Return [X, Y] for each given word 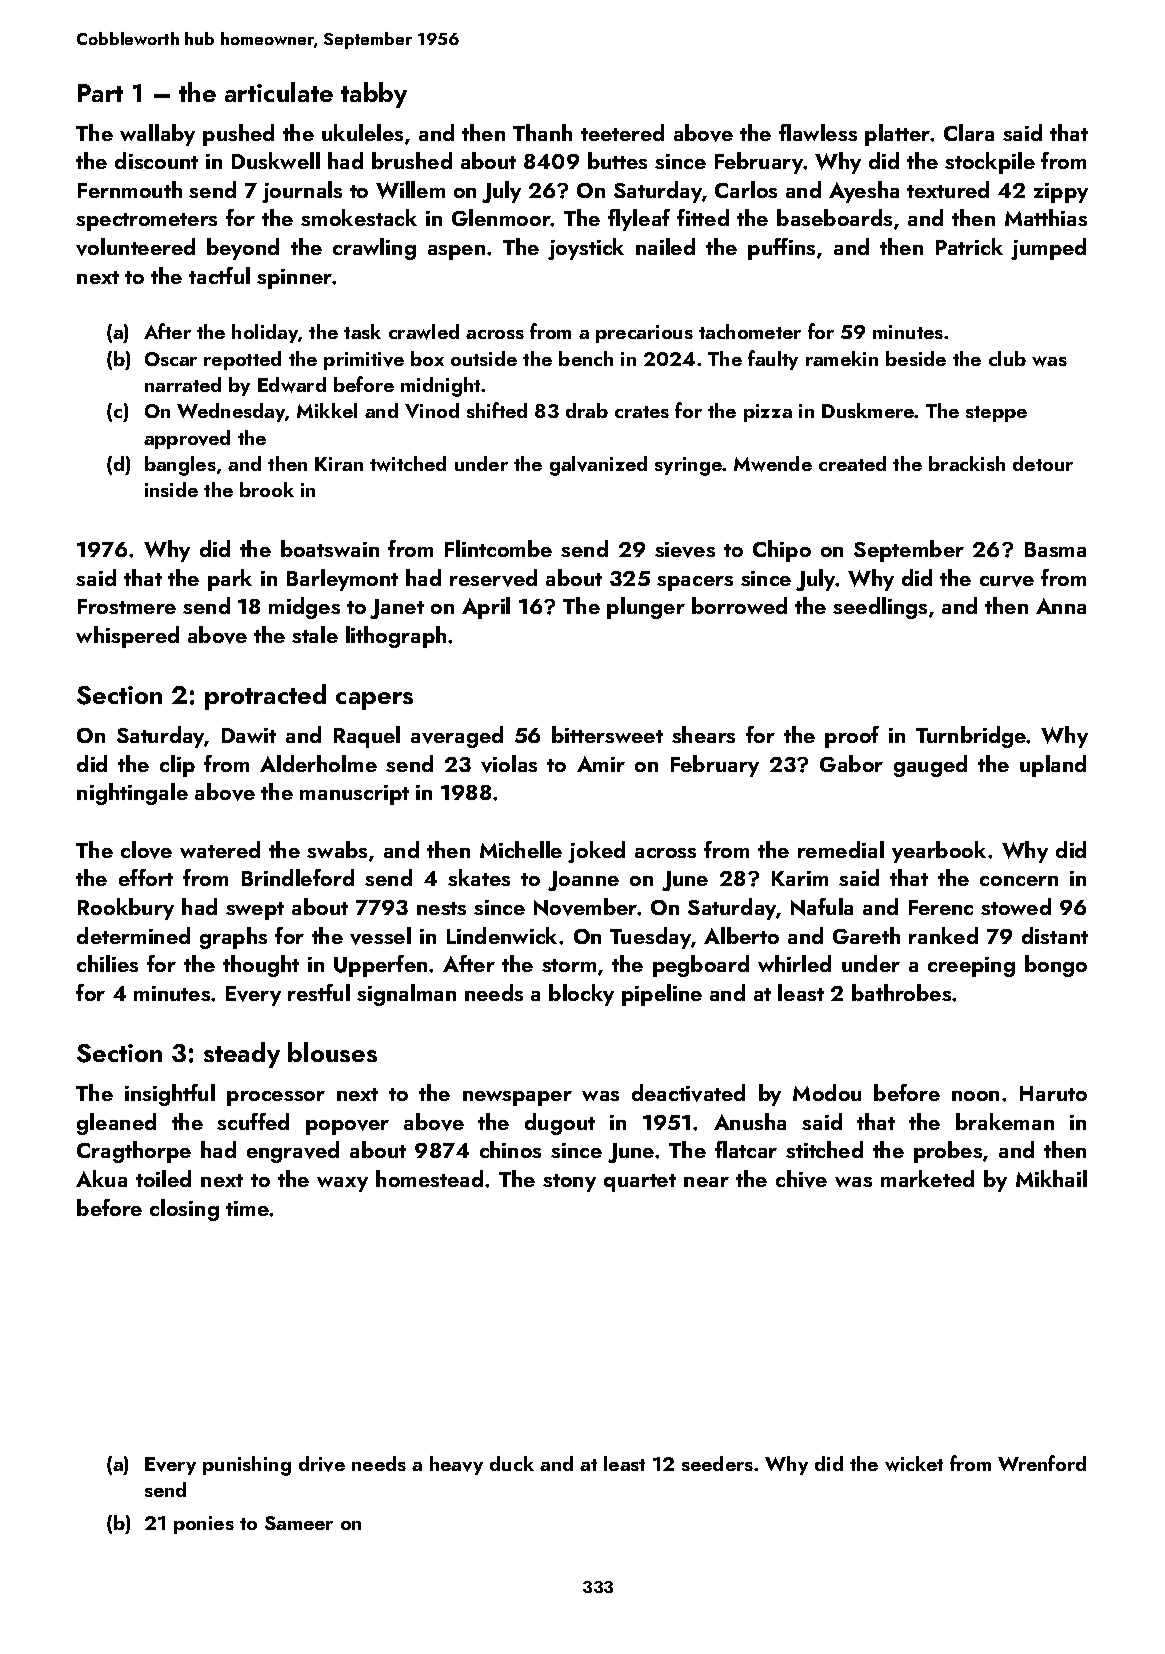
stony [569, 1183]
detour [1043, 463]
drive [322, 1464]
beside [916, 358]
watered [220, 849]
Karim [800, 878]
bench [586, 358]
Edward [292, 385]
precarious [644, 334]
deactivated [688, 1093]
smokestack [359, 217]
